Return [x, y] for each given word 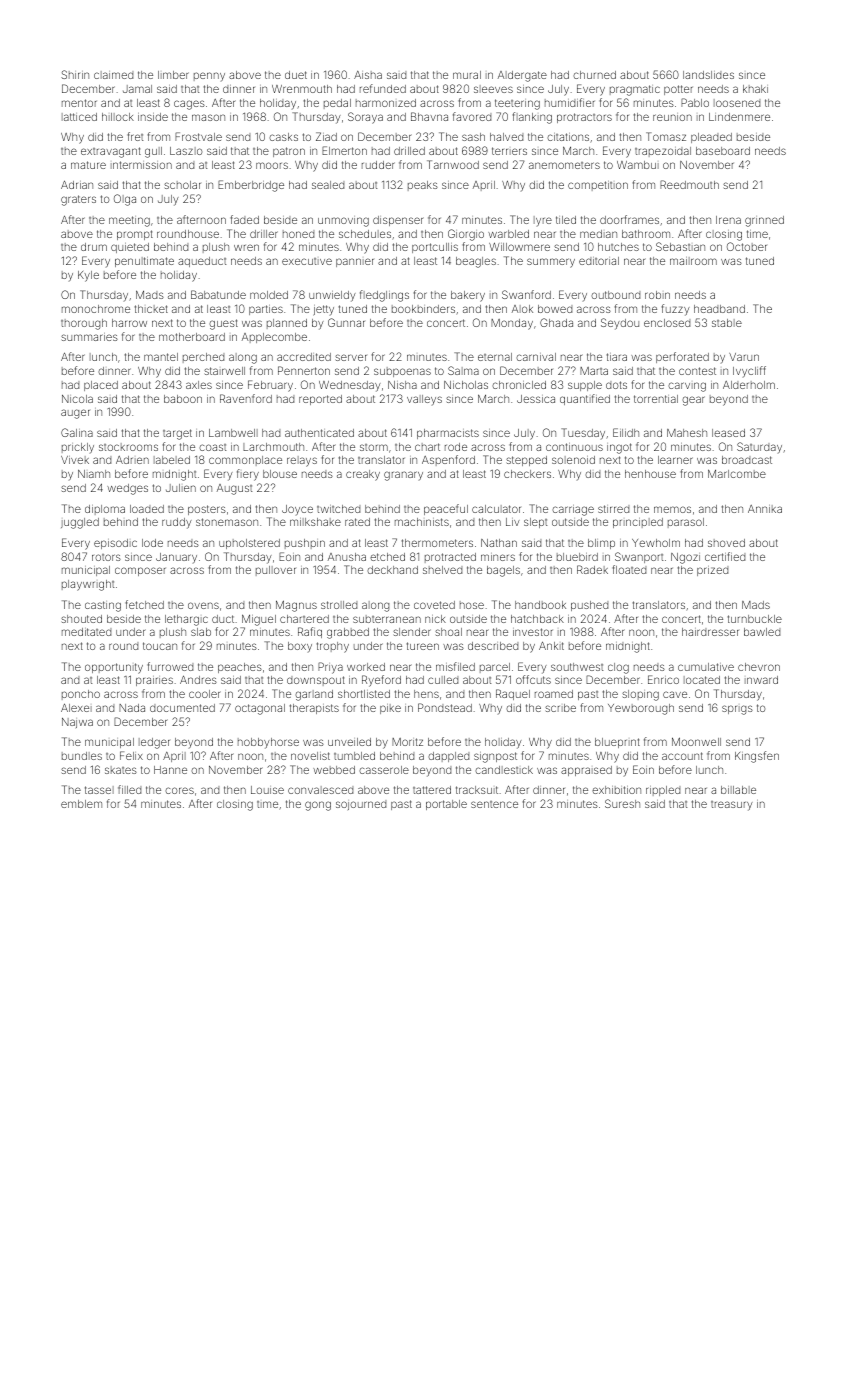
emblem [81, 804]
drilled [409, 151]
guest [223, 324]
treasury [732, 806]
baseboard [723, 151]
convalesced [320, 790]
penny [209, 76]
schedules [365, 234]
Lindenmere [739, 117]
